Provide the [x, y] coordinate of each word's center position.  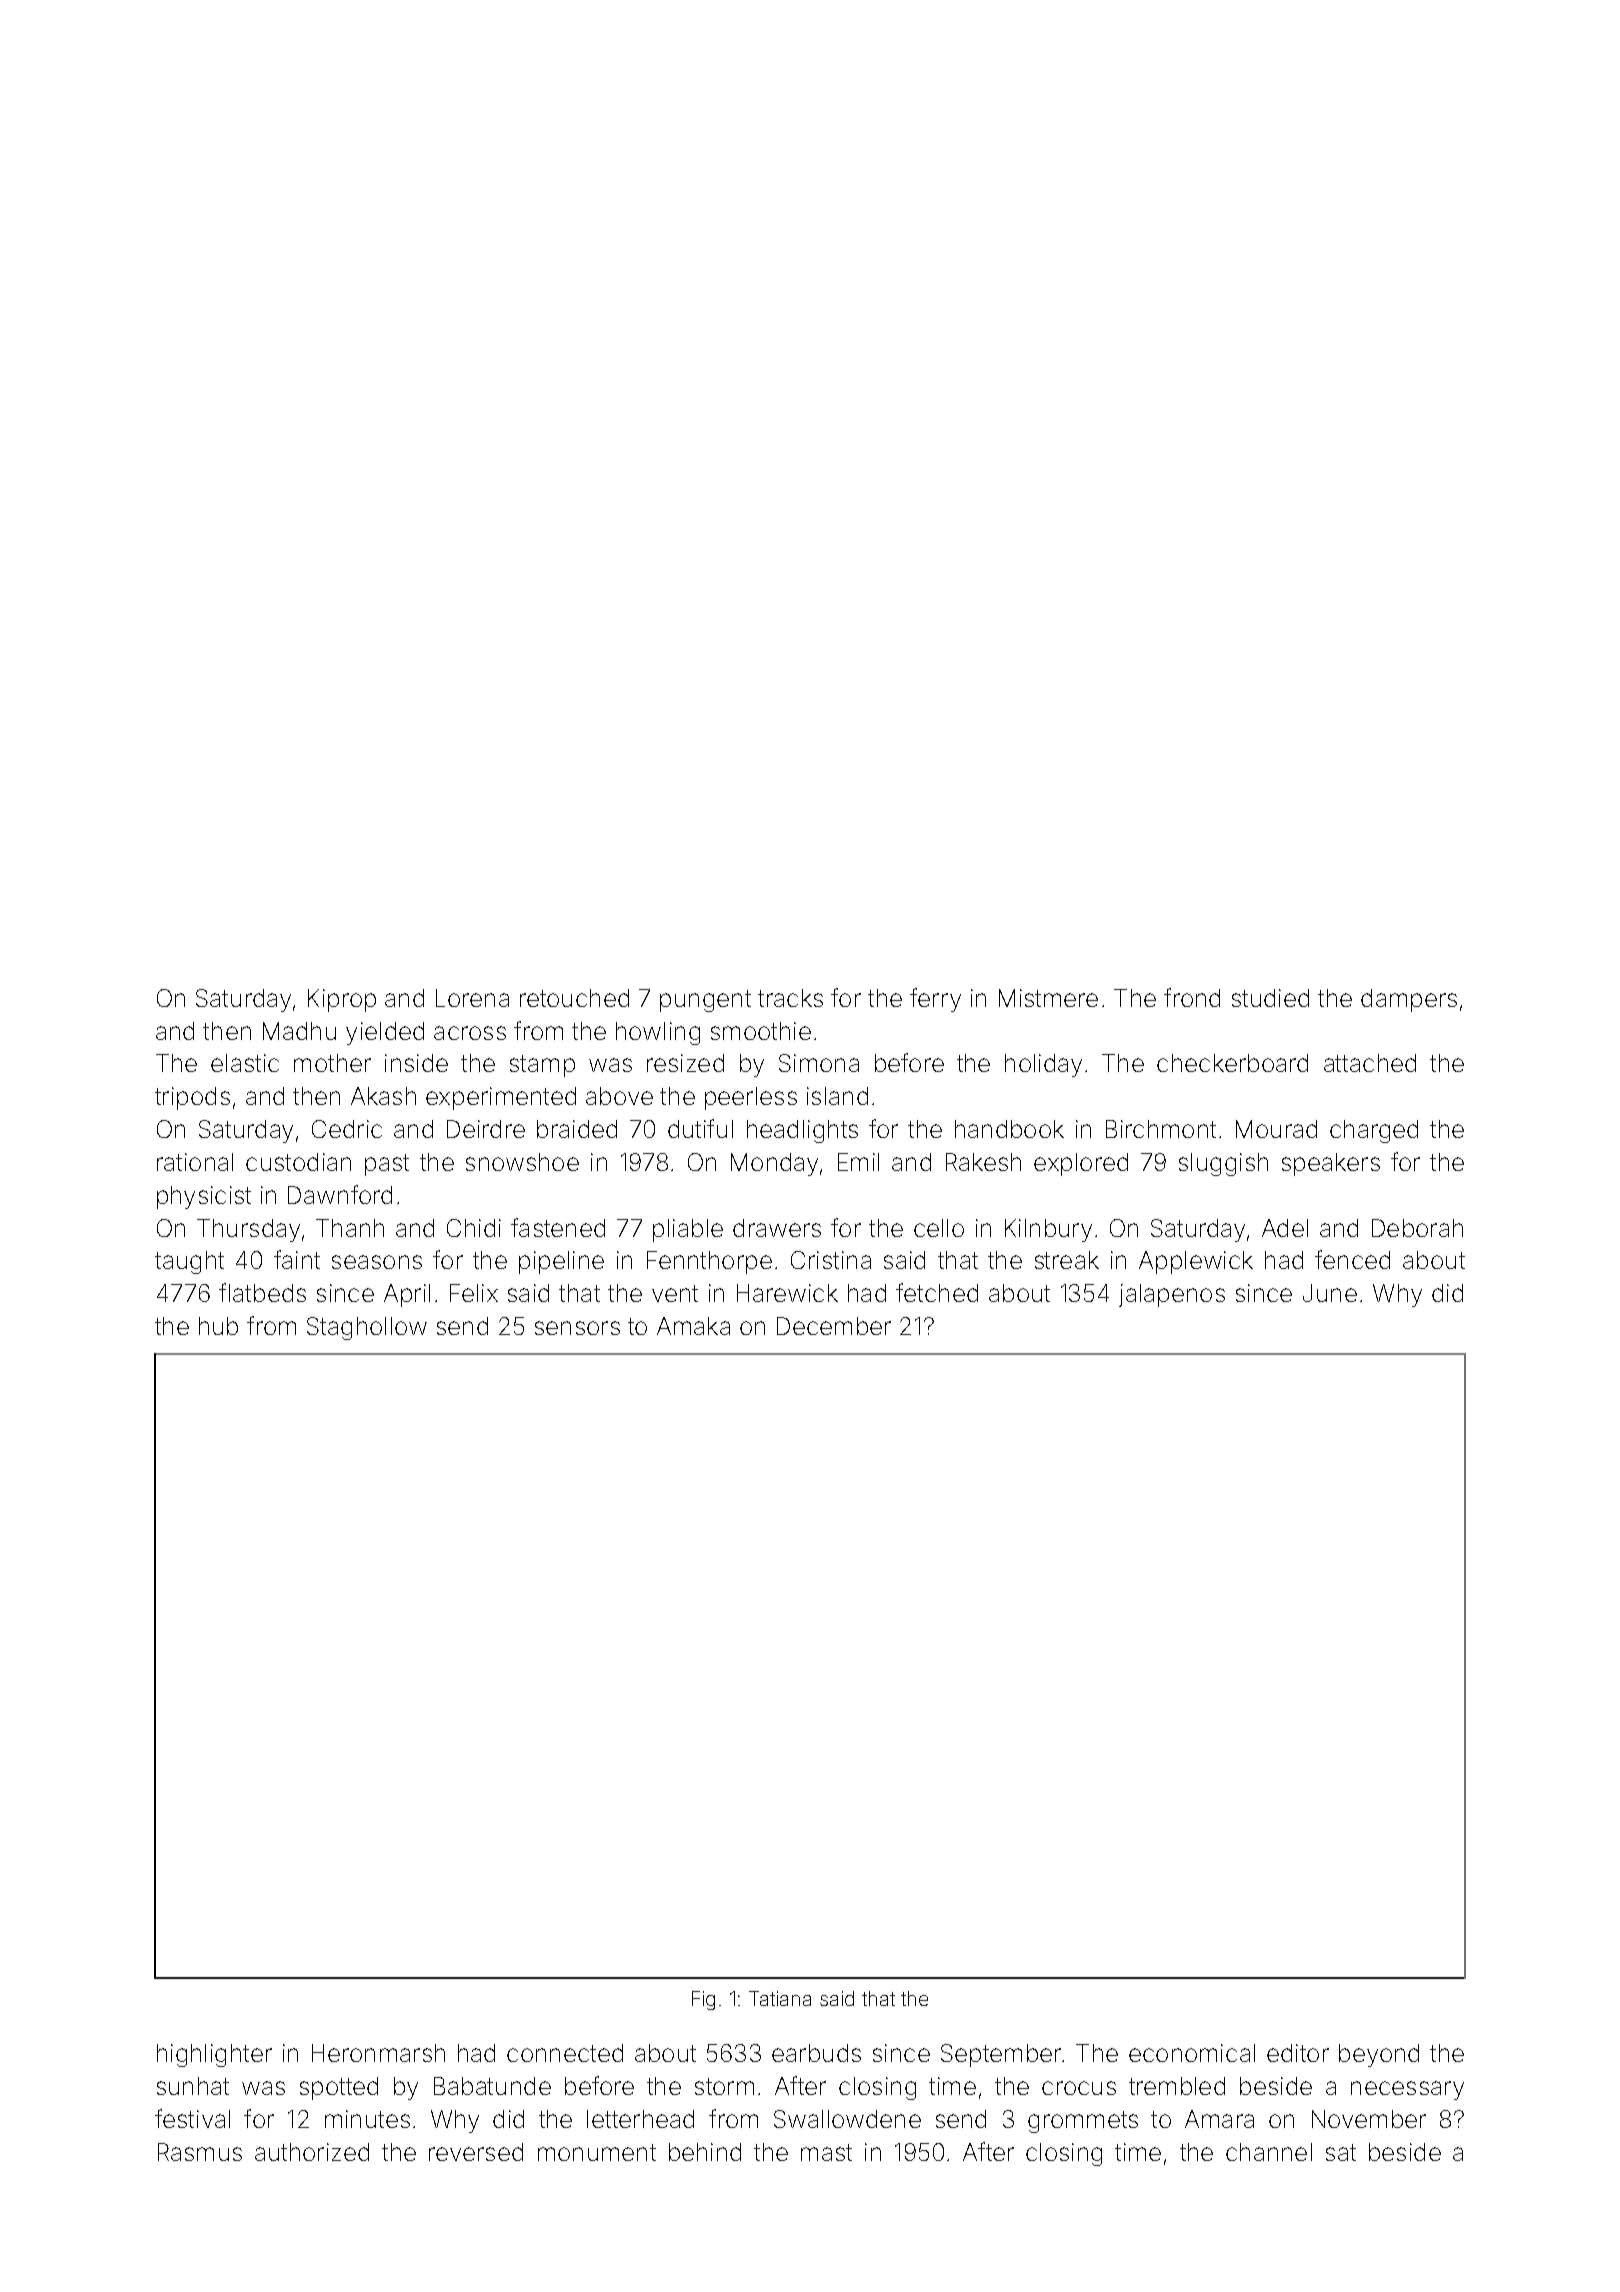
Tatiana [780, 1998]
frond [1192, 997]
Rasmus [200, 2152]
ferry [935, 1000]
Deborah [1417, 1228]
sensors [577, 1328]
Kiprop [342, 1000]
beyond [1379, 2055]
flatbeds [262, 1292]
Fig [703, 2000]
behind [705, 2152]
